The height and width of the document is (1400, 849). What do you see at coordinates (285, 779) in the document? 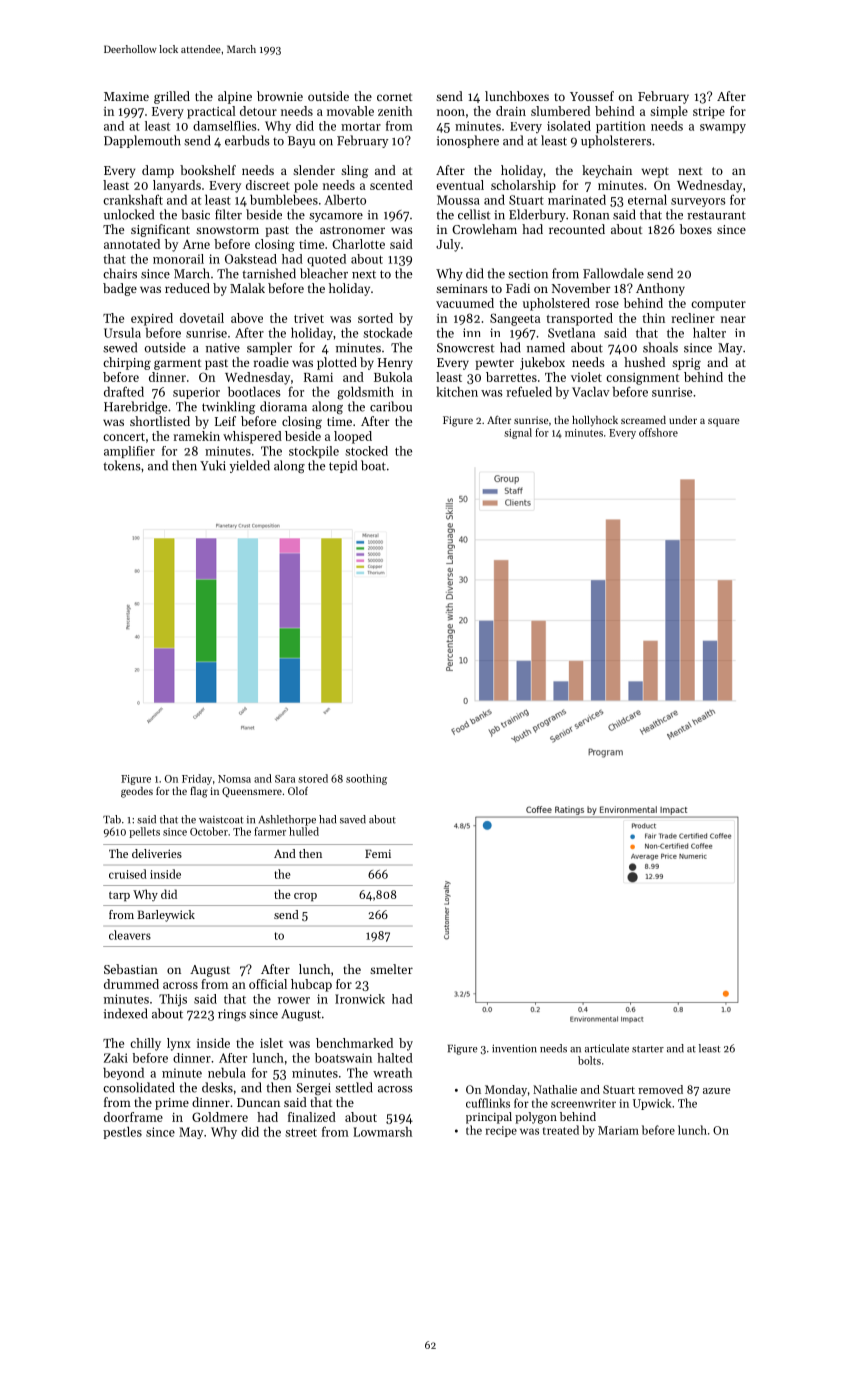
I see `Sara` at bounding box center [285, 779].
